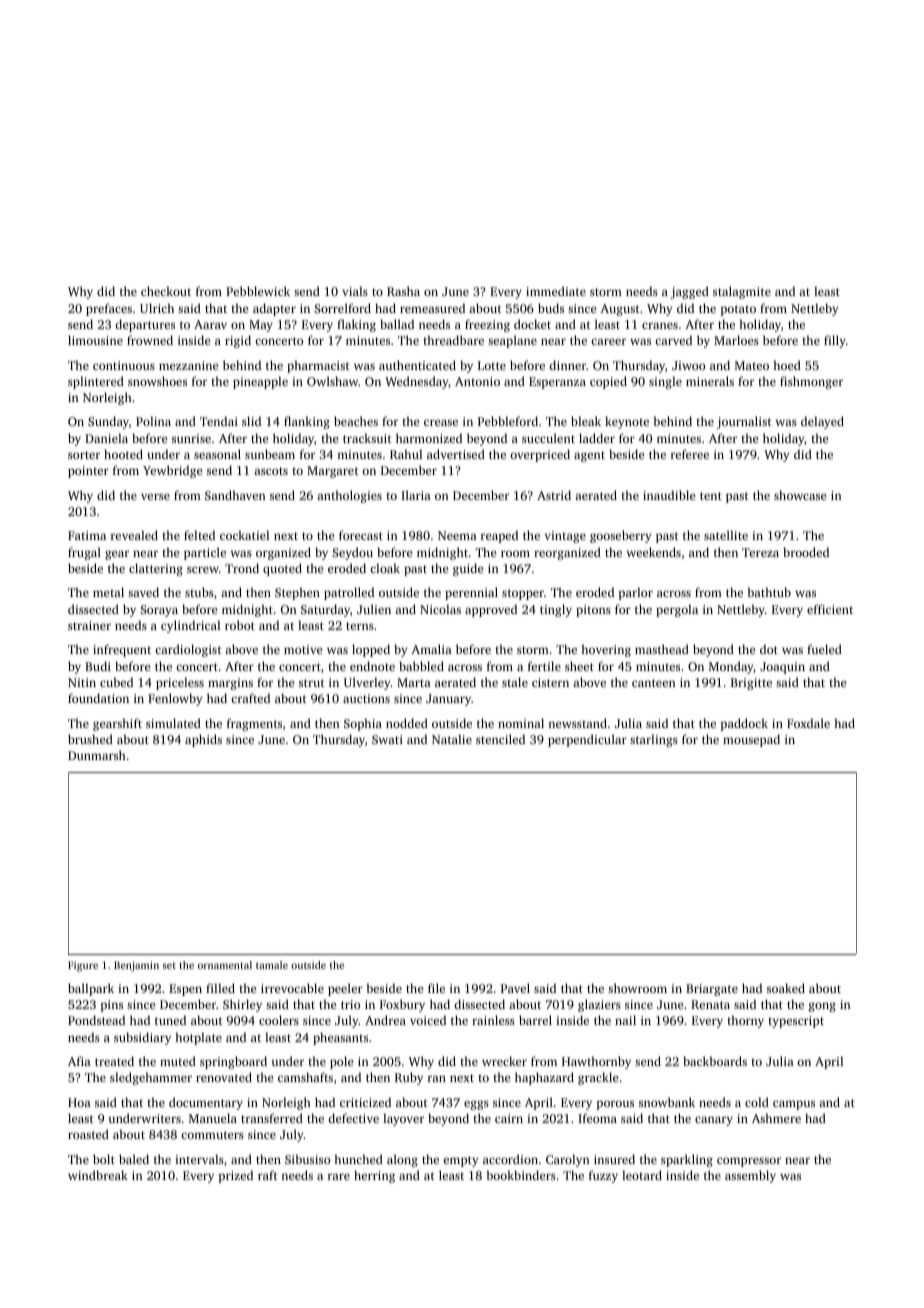  Describe the element at coordinates (236, 1176) in the screenshot. I see `prized` at that location.
